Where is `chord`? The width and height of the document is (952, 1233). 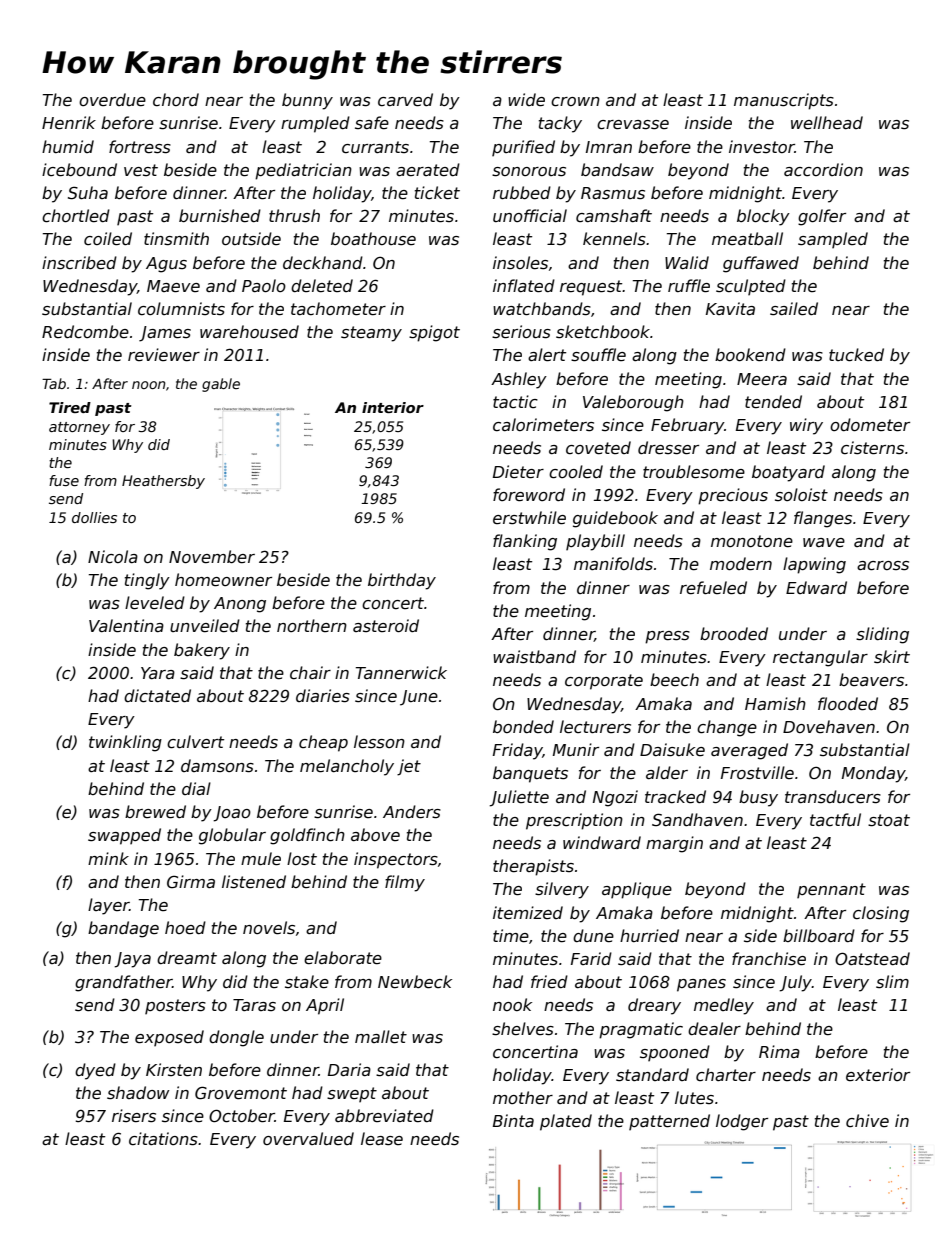
chord is located at coordinates (176, 100).
